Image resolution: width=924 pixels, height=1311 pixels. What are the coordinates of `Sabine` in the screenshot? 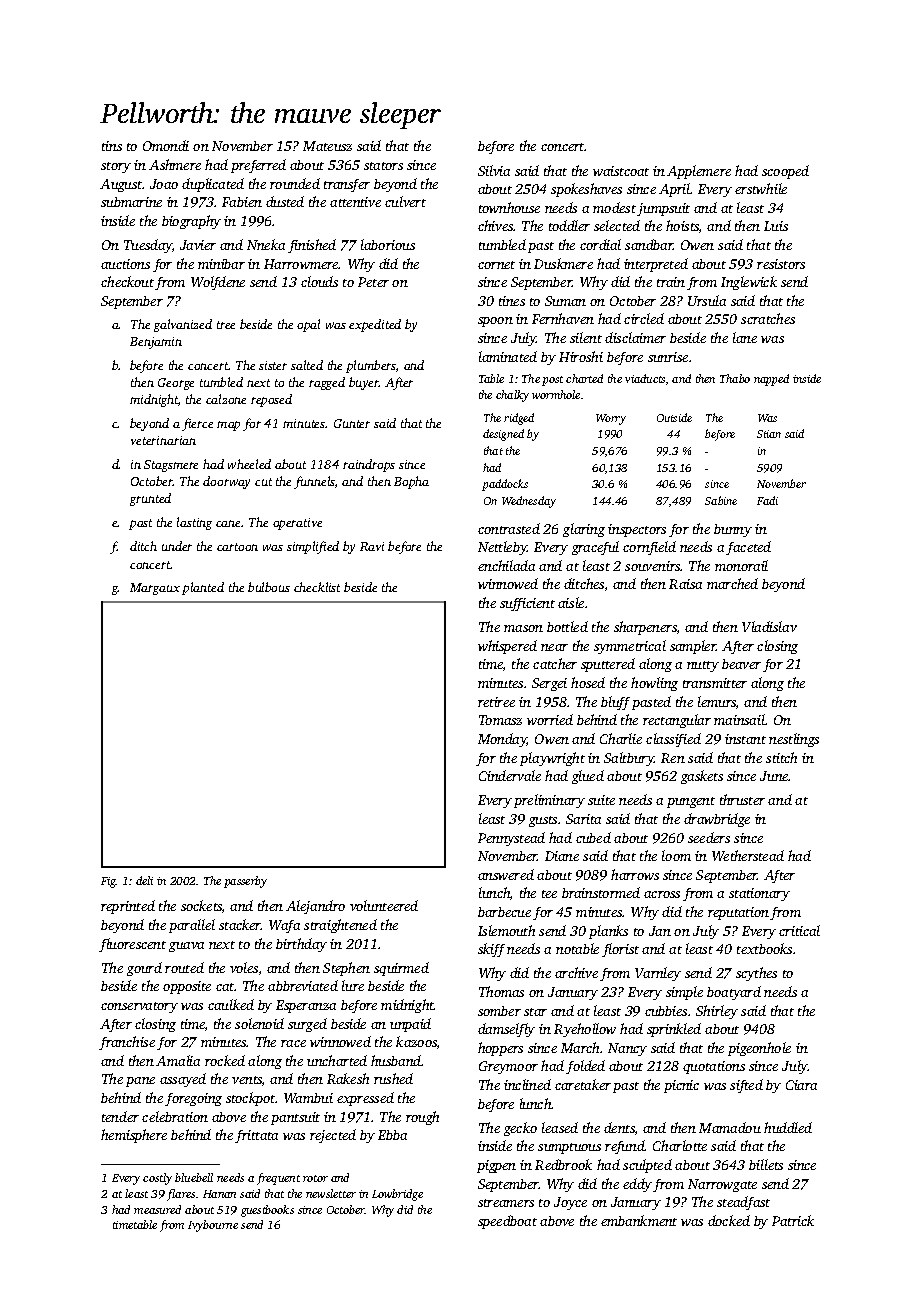 It's located at (721, 500).
